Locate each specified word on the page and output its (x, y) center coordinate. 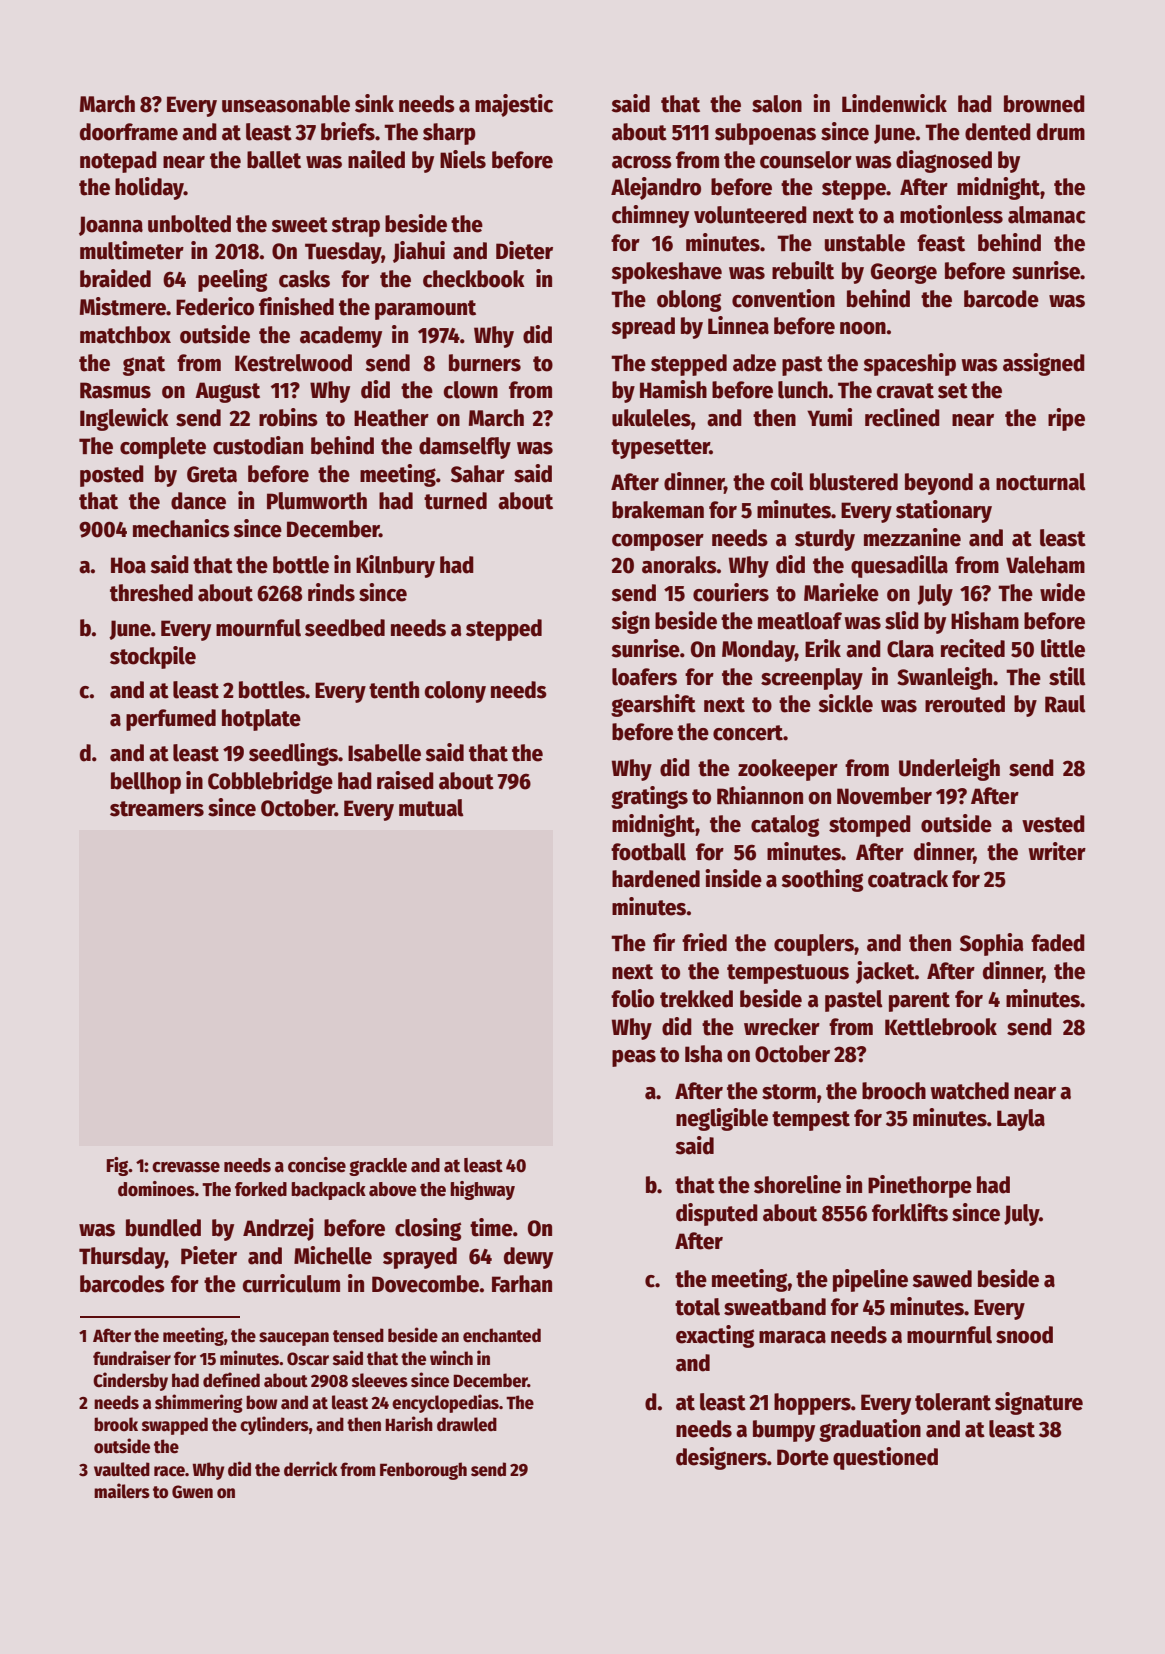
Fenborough (423, 1471)
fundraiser (132, 1358)
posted (112, 476)
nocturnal (1041, 482)
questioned (885, 1458)
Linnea (738, 325)
